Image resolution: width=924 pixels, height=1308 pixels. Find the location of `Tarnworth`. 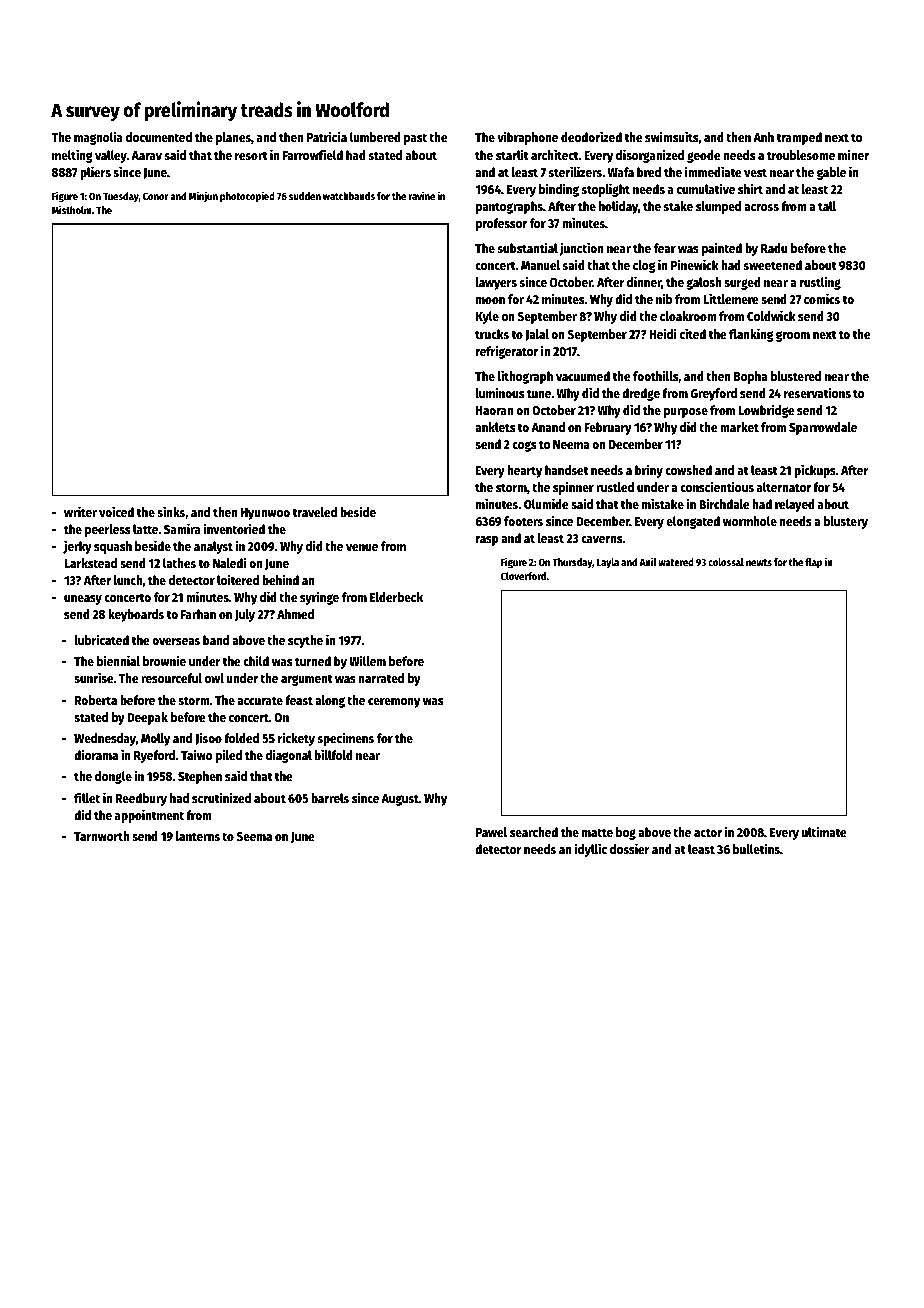

Tarnworth is located at coordinates (101, 836).
